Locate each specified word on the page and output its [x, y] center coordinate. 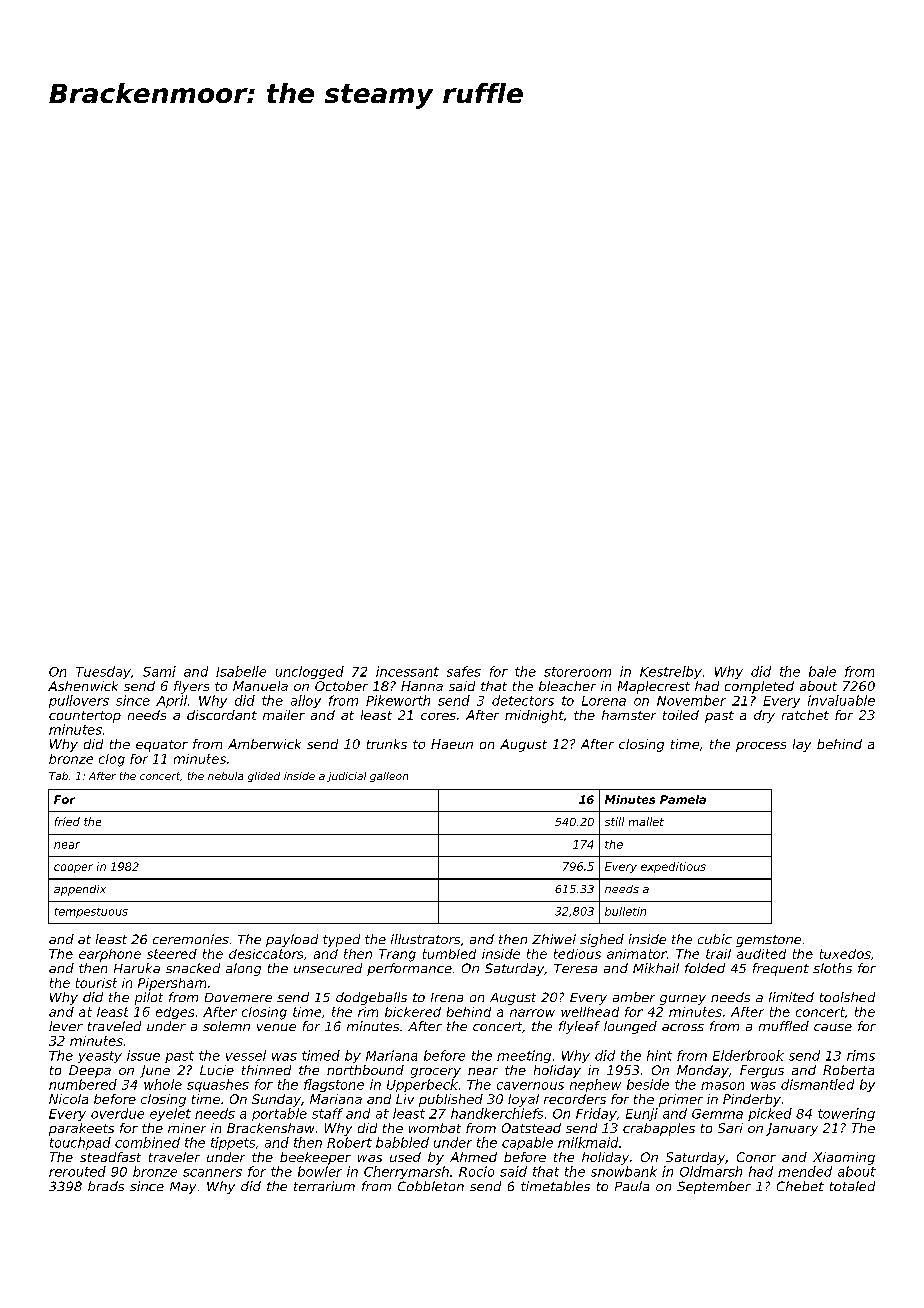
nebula [225, 776]
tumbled [449, 954]
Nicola [68, 1099]
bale [822, 671]
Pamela [683, 799]
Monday [703, 1071]
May [183, 1188]
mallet [646, 821]
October [341, 686]
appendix [80, 890]
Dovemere [238, 997]
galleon [389, 777]
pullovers [79, 701]
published [451, 1100]
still [614, 821]
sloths [832, 968]
